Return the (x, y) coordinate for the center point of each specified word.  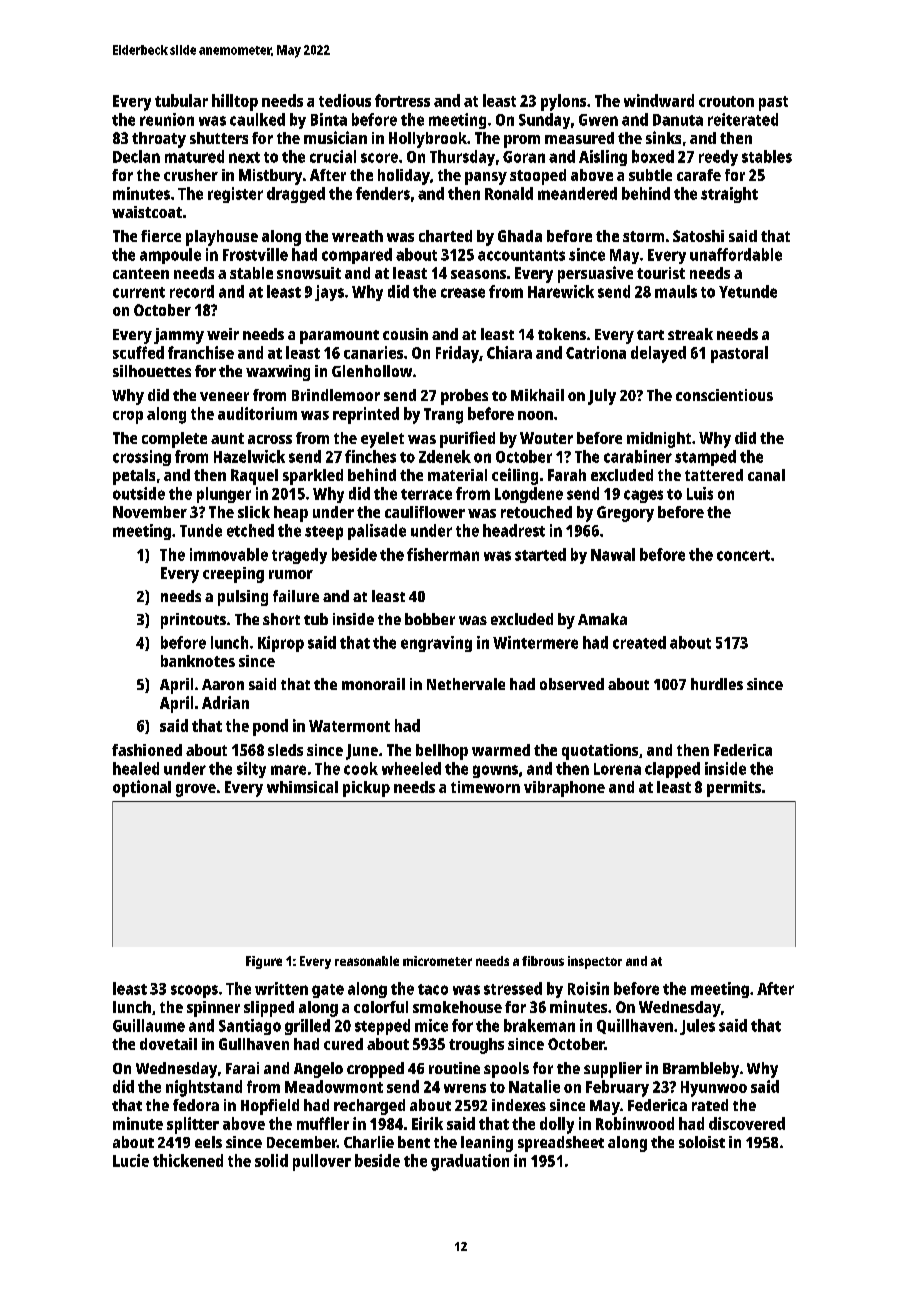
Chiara (509, 352)
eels (208, 1142)
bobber (430, 619)
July (602, 397)
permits (734, 789)
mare (288, 770)
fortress (402, 100)
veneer (224, 396)
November (150, 512)
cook (361, 768)
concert (743, 555)
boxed (653, 156)
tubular (181, 100)
